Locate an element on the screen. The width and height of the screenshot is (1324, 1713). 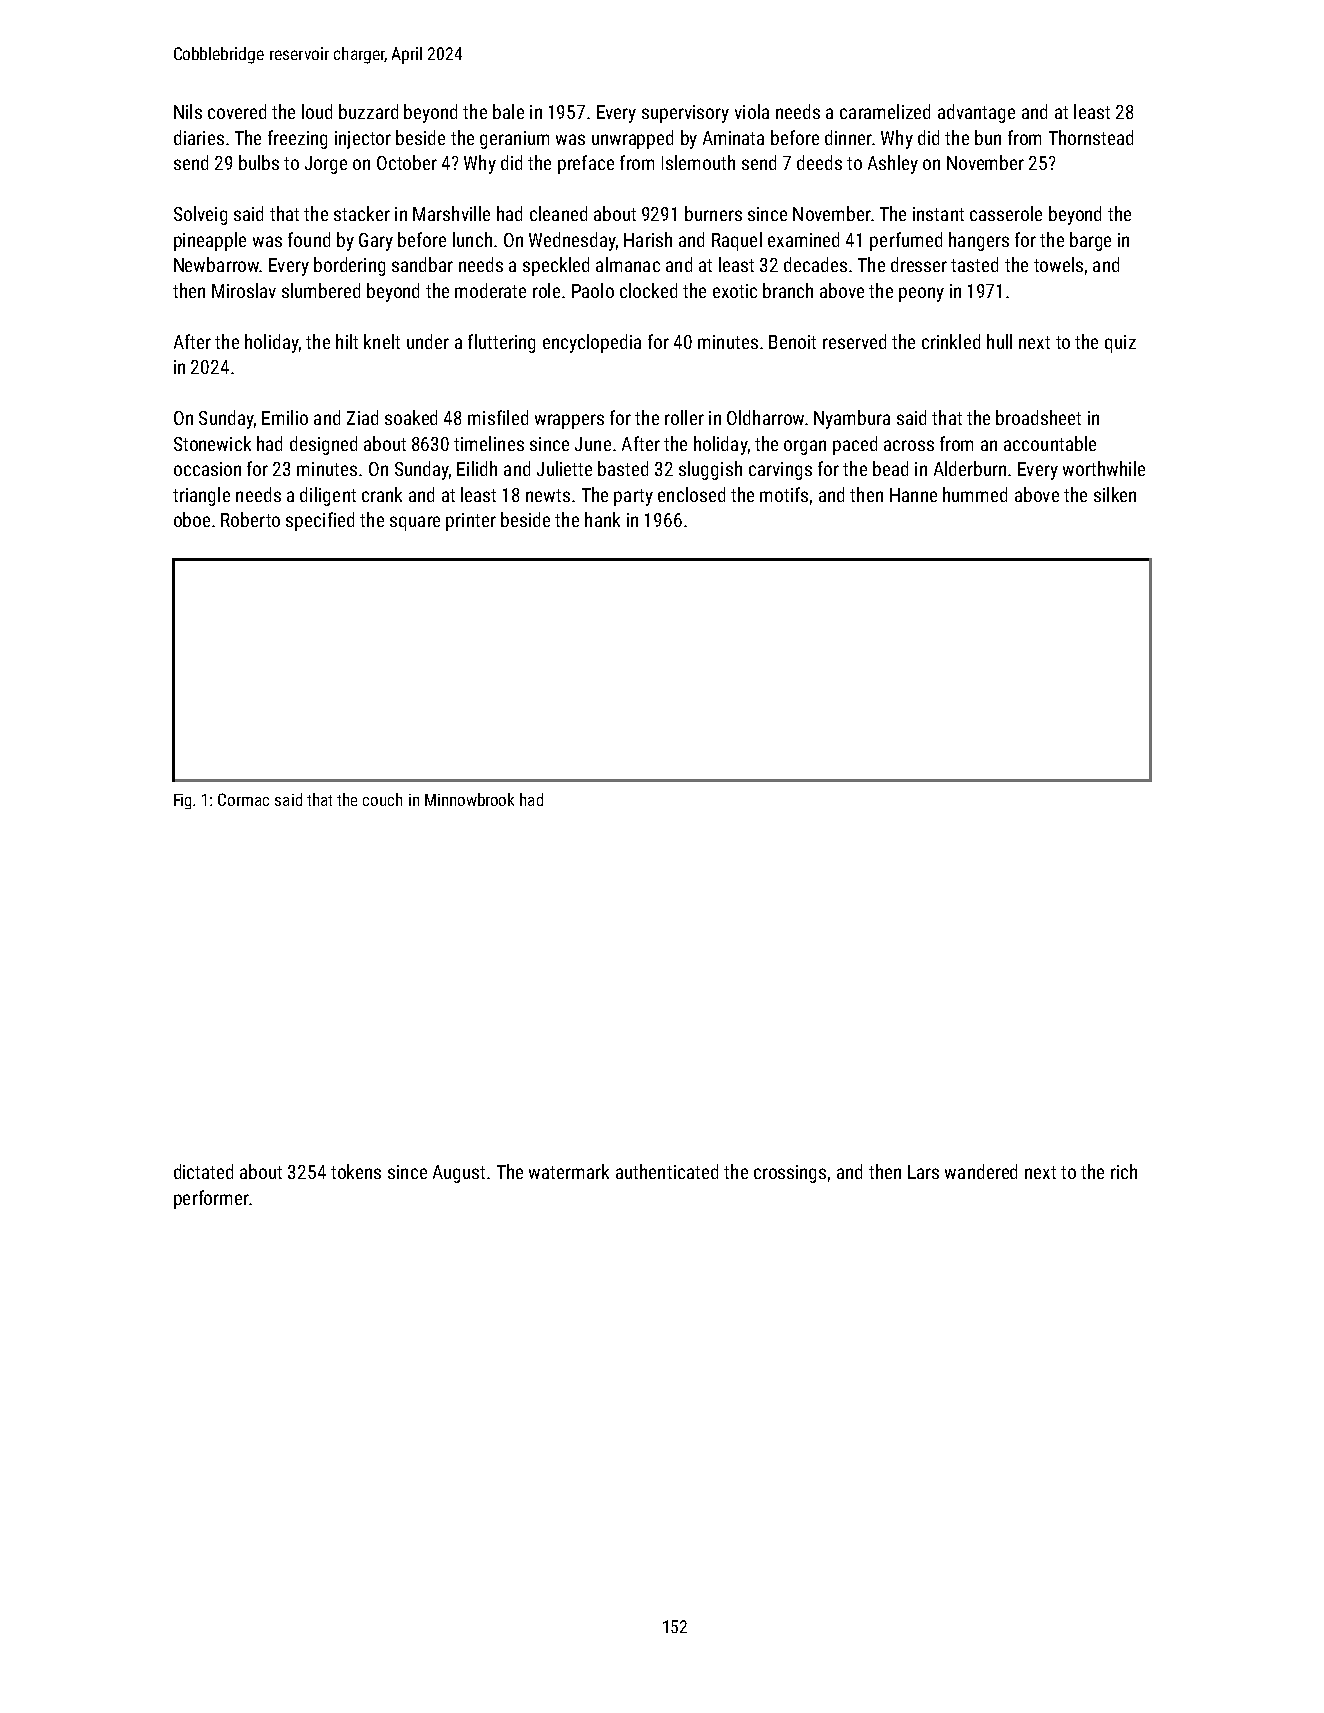
Minnowbrook is located at coordinates (469, 799).
